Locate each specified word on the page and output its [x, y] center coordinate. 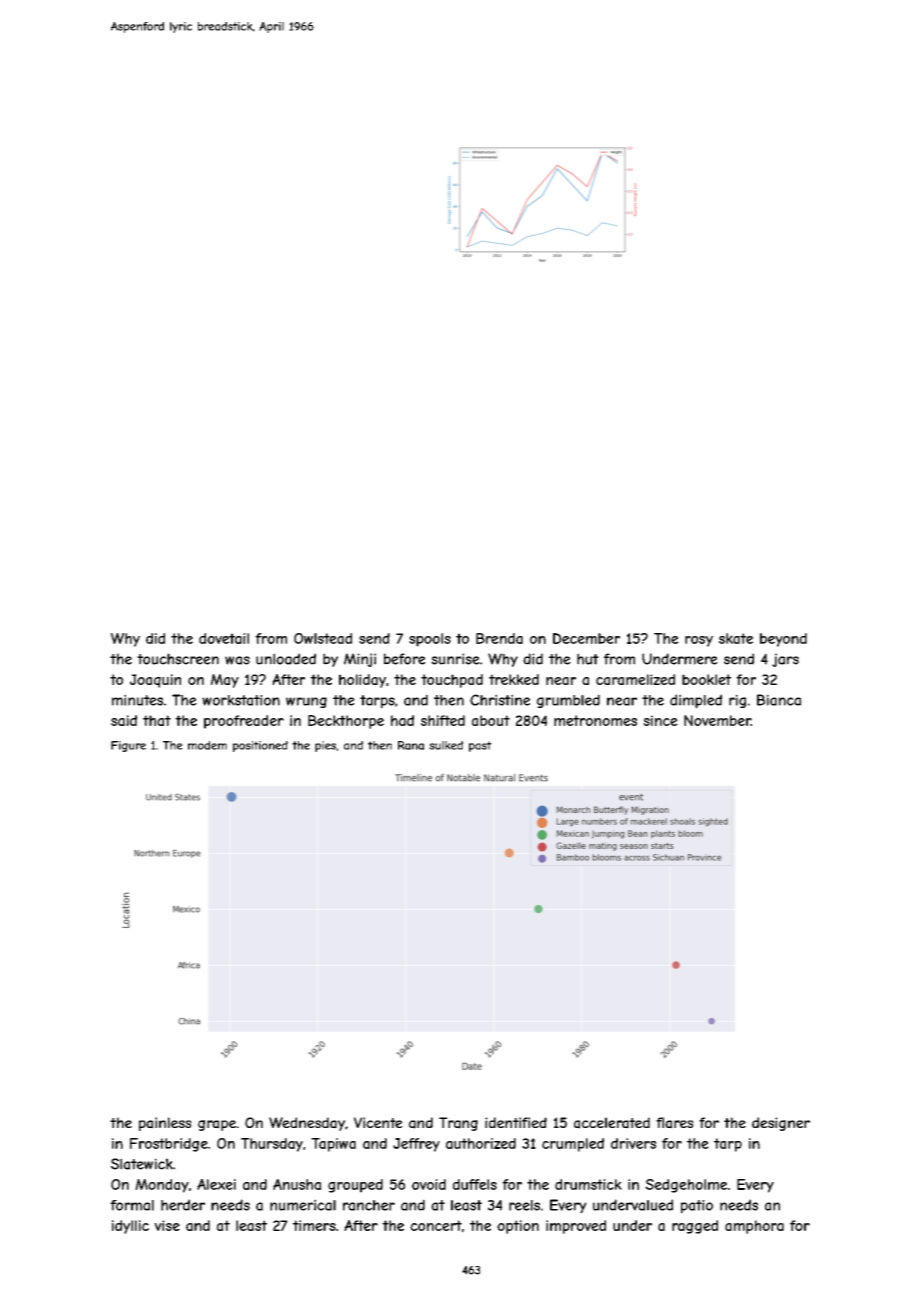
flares [675, 1123]
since [660, 720]
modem [207, 745]
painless [165, 1124]
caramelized [635, 679]
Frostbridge [169, 1145]
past [480, 746]
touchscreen [178, 659]
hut [588, 659]
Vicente [378, 1122]
